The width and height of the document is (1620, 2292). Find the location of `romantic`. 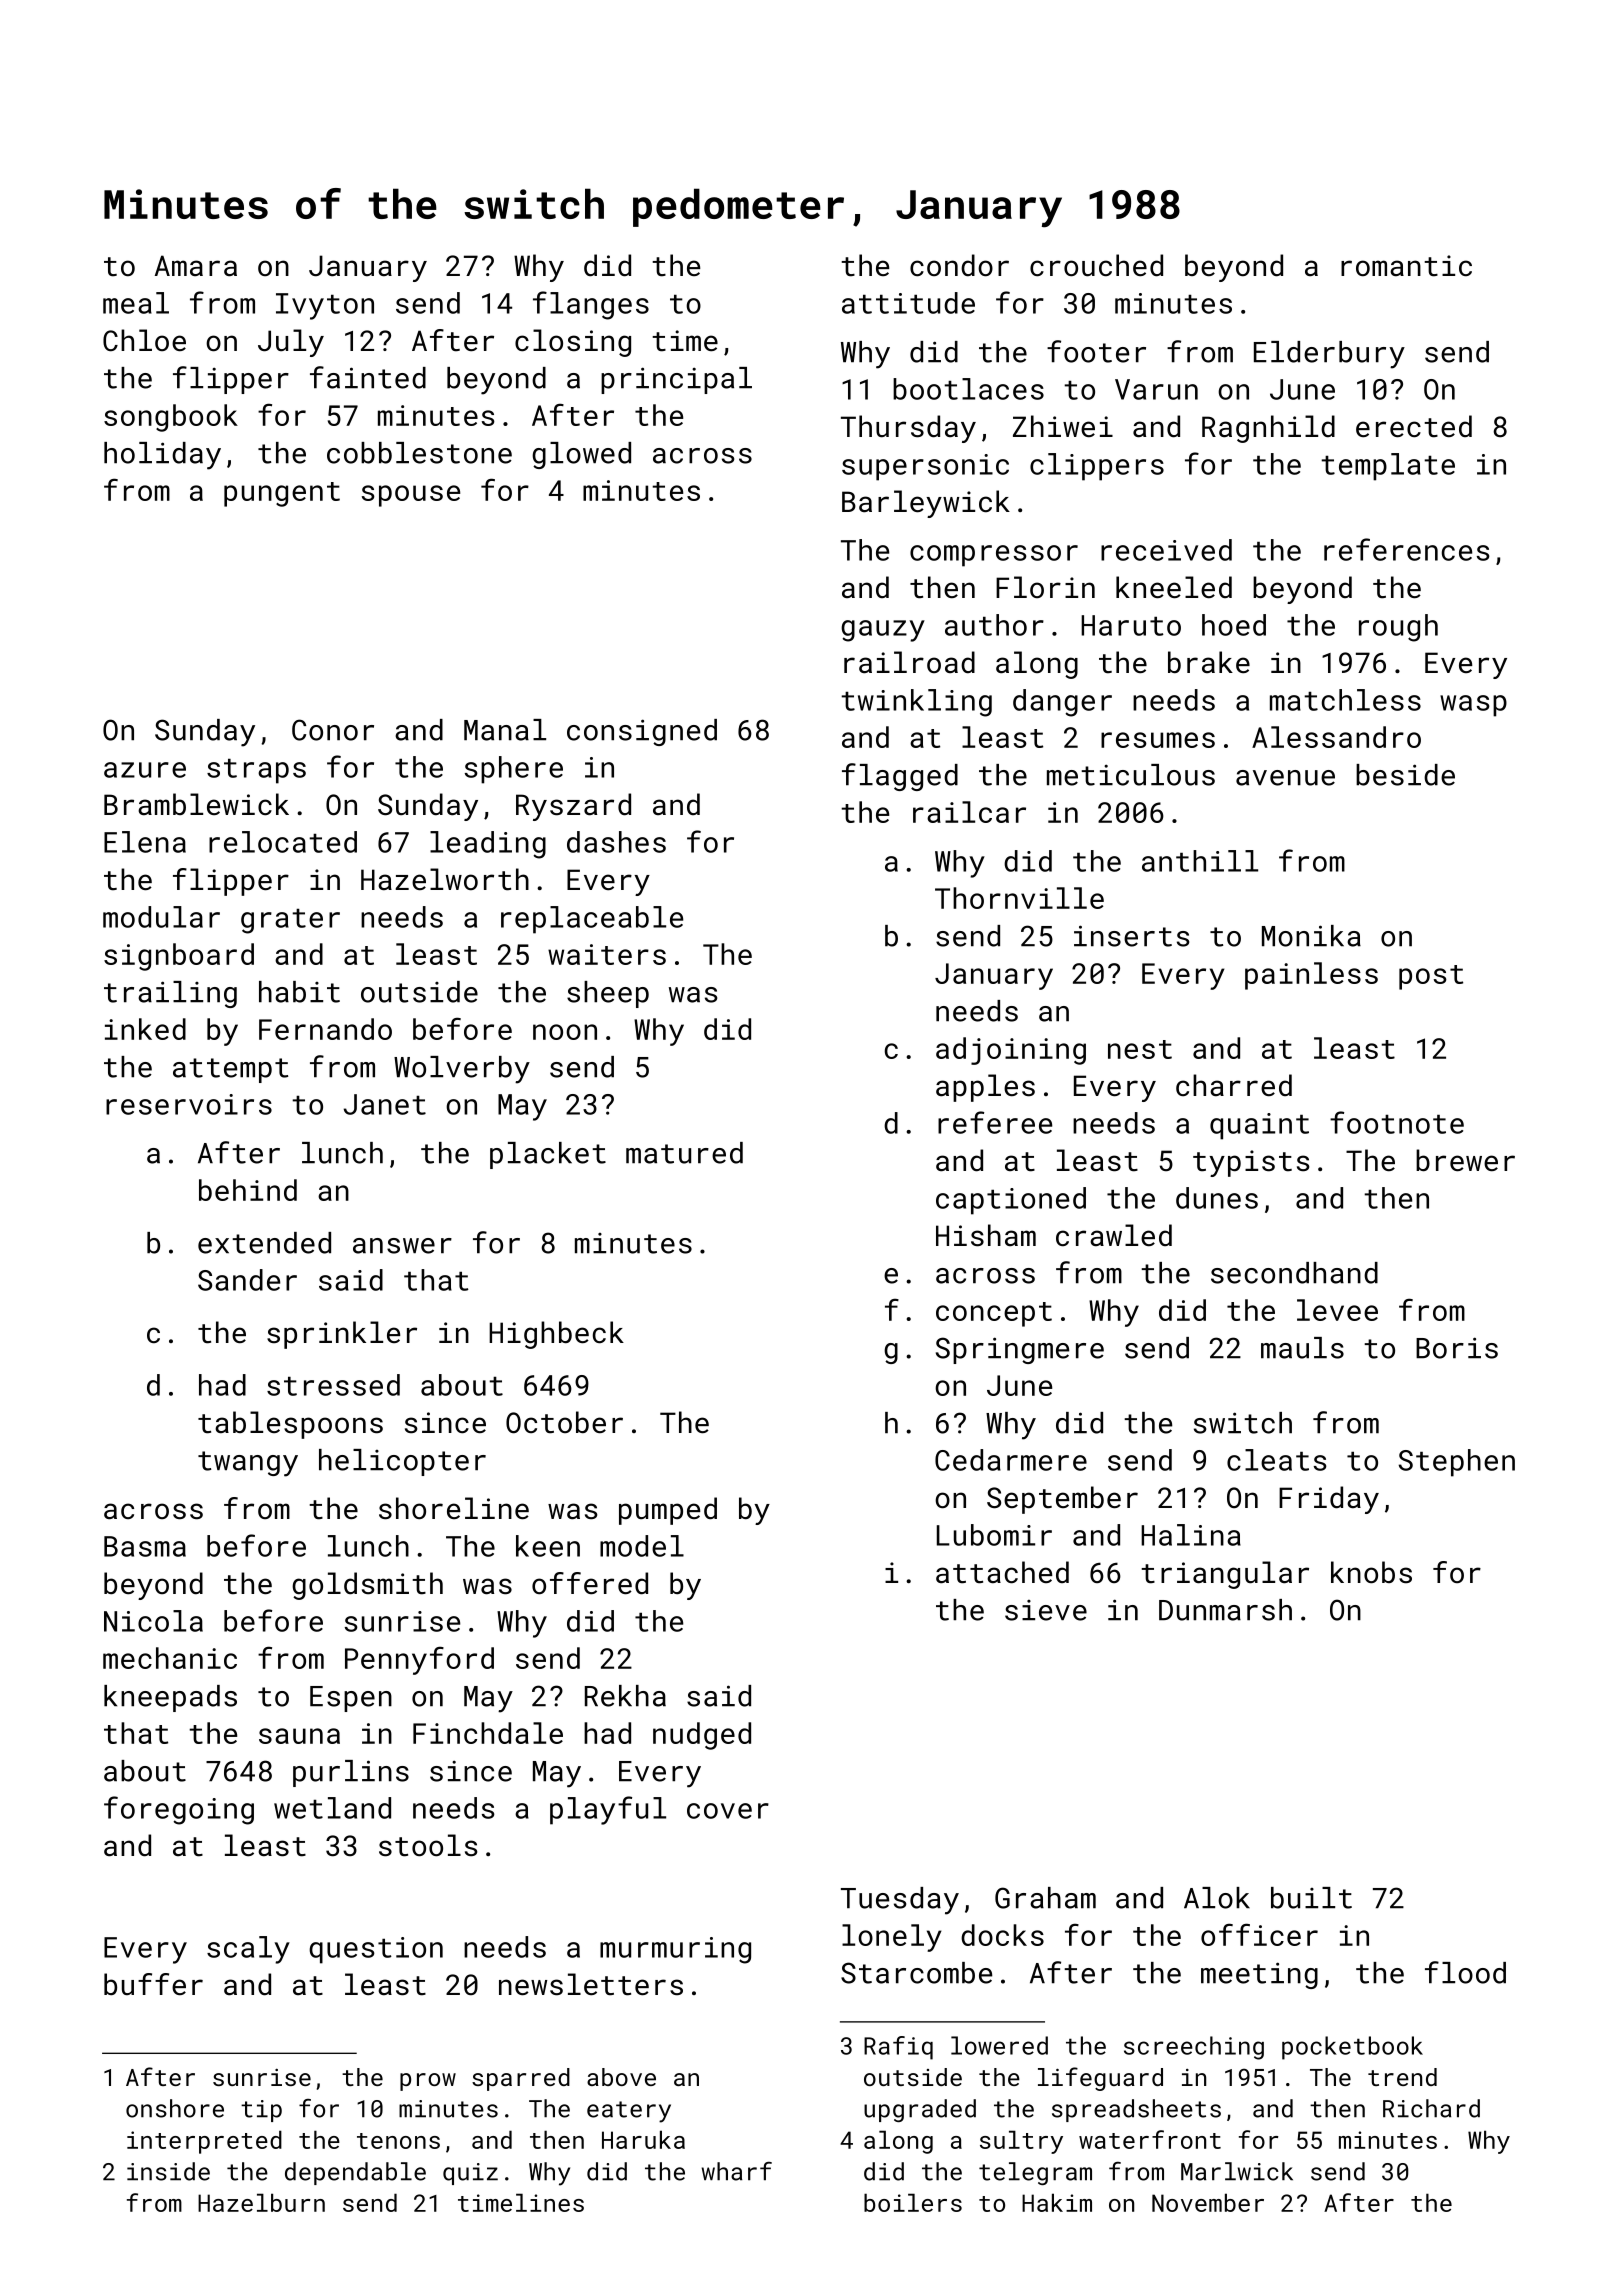

romantic is located at coordinates (1406, 266).
